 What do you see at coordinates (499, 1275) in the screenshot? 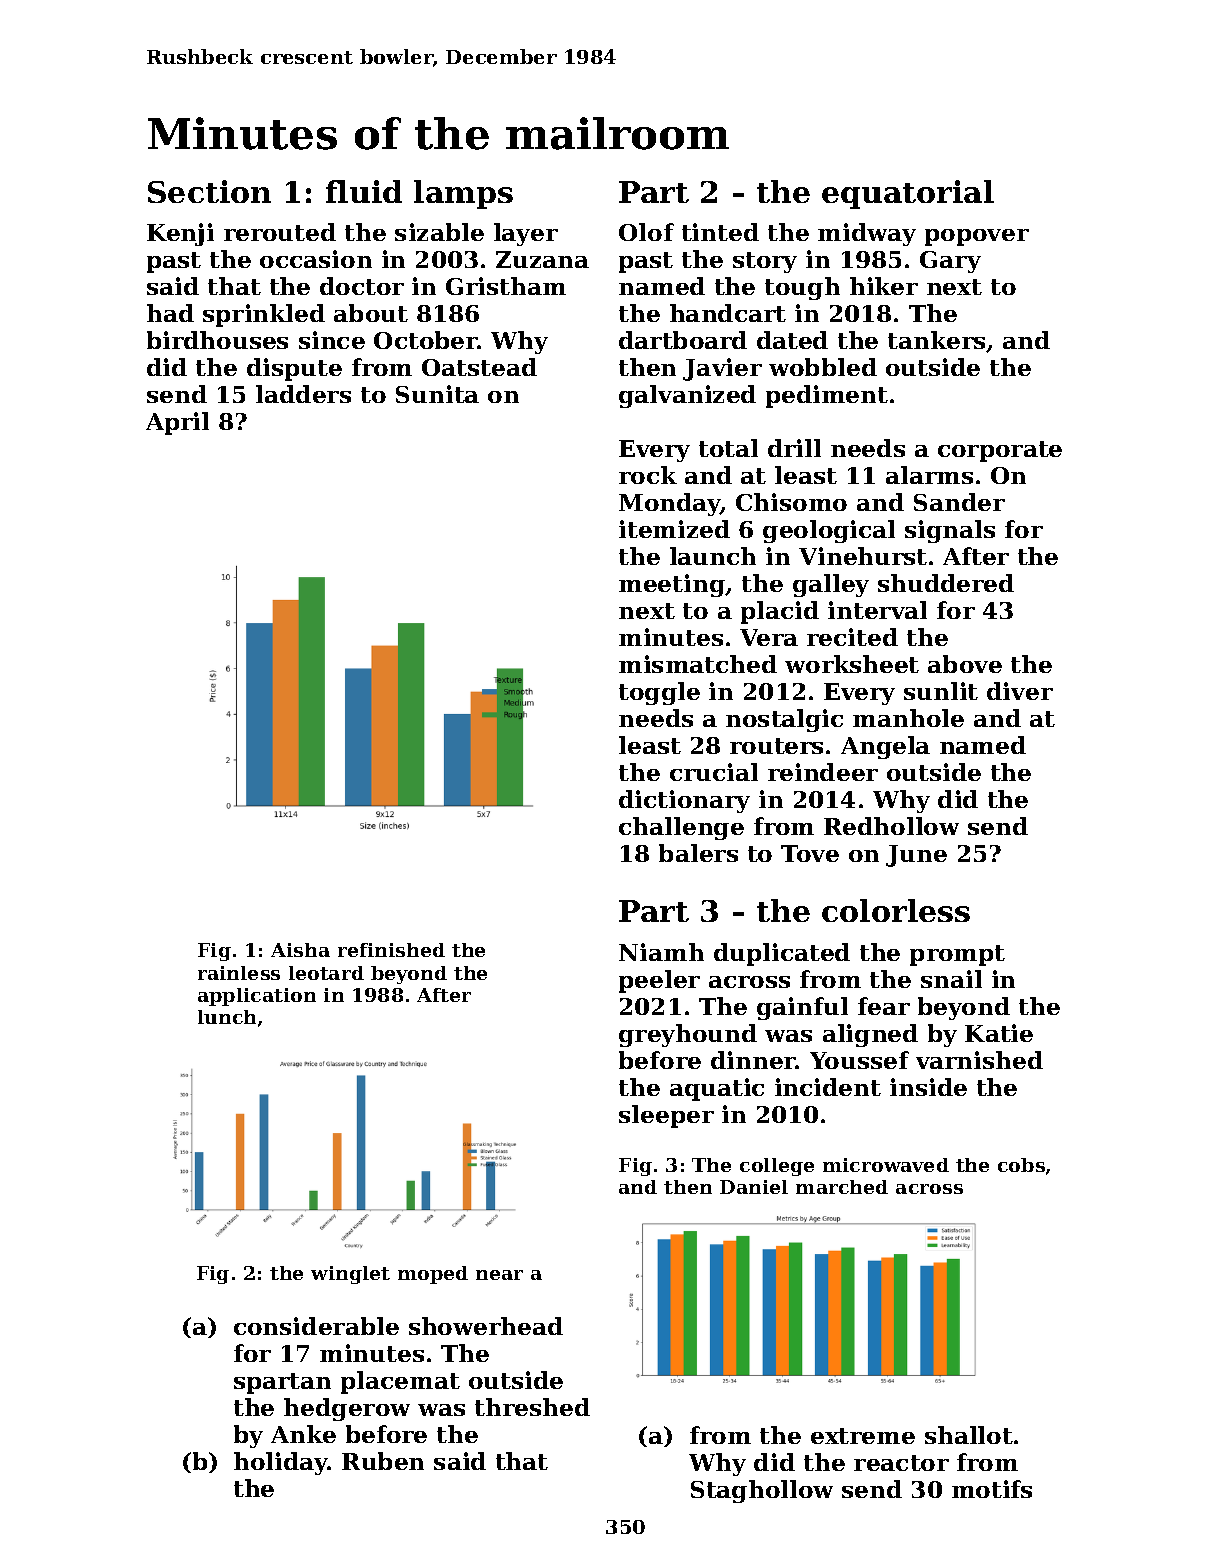
I see `near` at bounding box center [499, 1275].
